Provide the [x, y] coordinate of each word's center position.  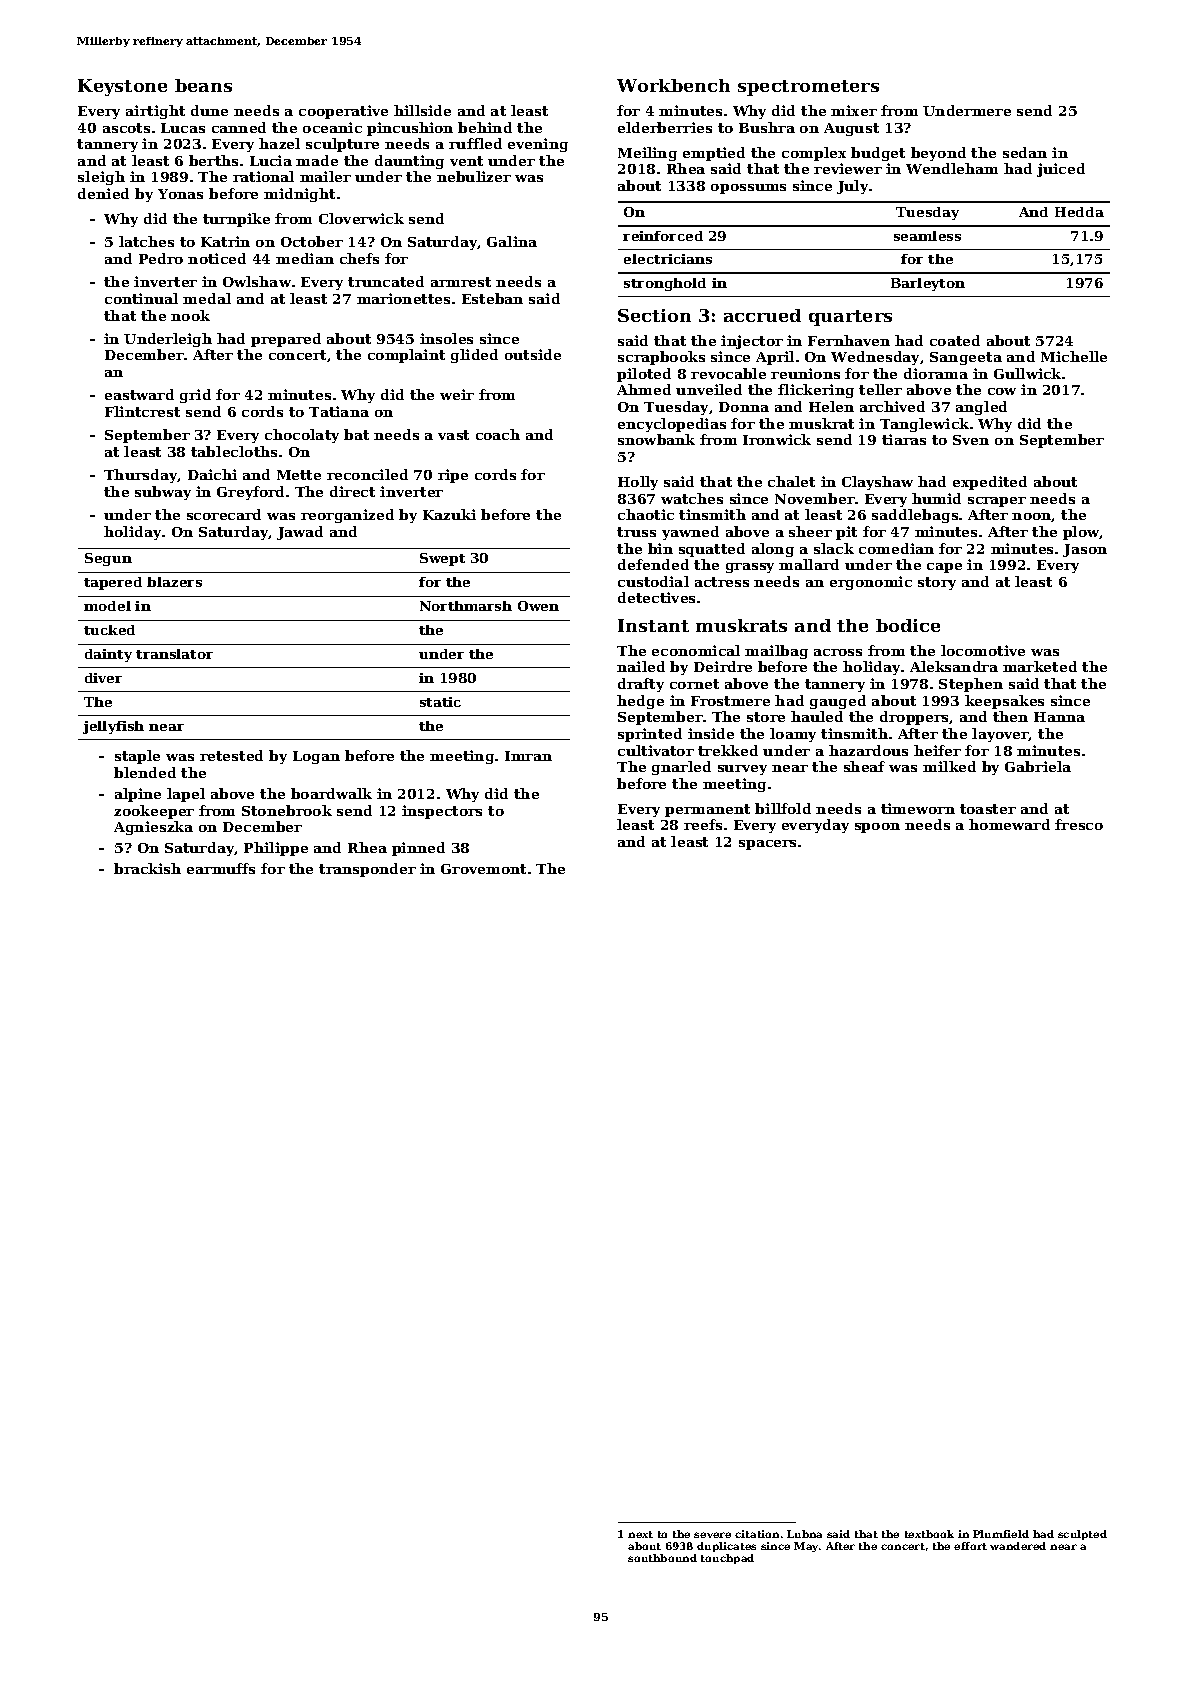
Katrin [225, 241]
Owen [538, 606]
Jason [1085, 550]
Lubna [804, 1534]
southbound [662, 1558]
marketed [1040, 666]
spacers [767, 845]
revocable [728, 373]
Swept [442, 559]
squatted [712, 550]
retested [231, 755]
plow [1081, 533]
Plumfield [1001, 1534]
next [640, 1534]
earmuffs [221, 868]
